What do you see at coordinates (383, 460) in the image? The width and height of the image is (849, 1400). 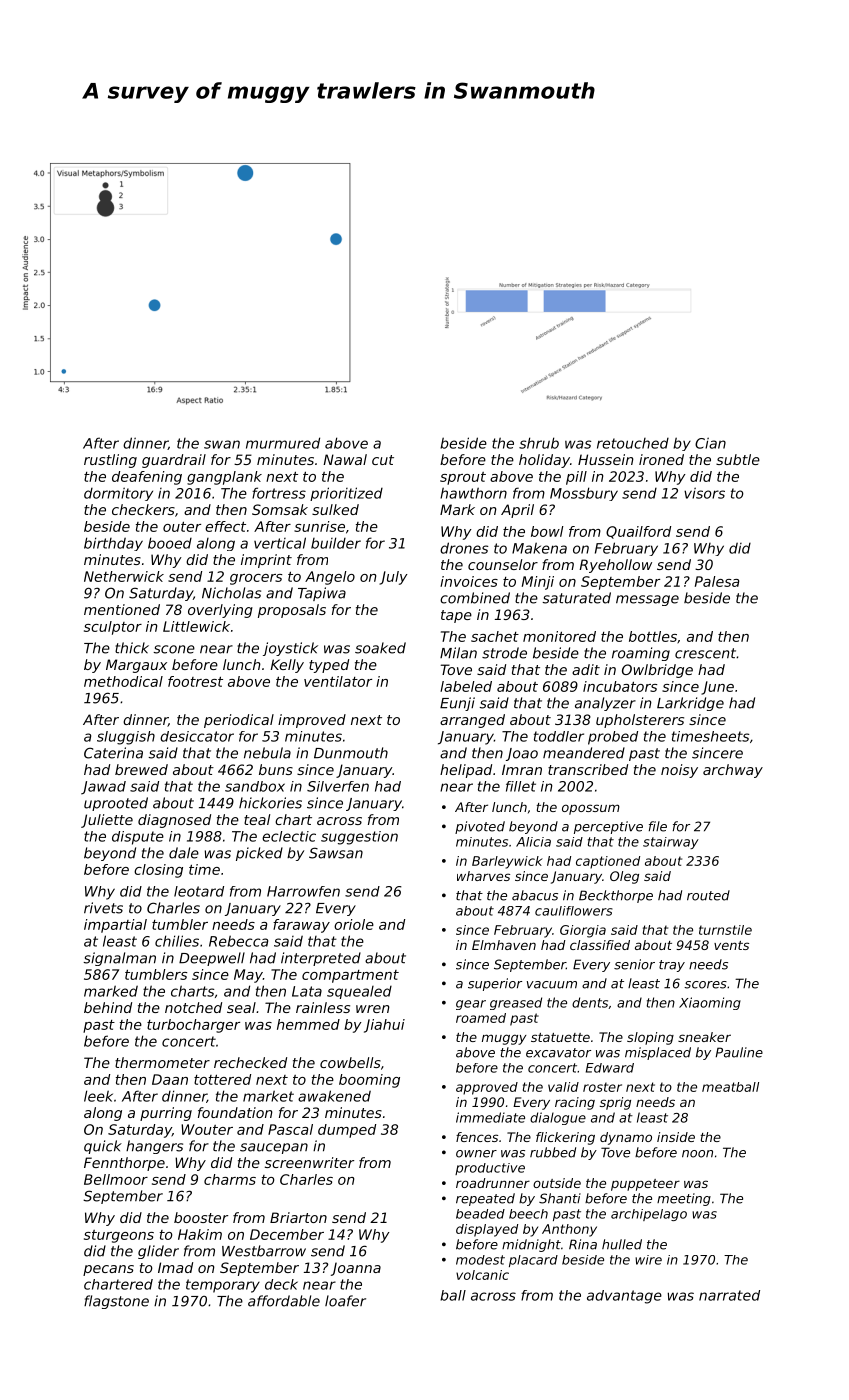 I see `cut` at bounding box center [383, 460].
